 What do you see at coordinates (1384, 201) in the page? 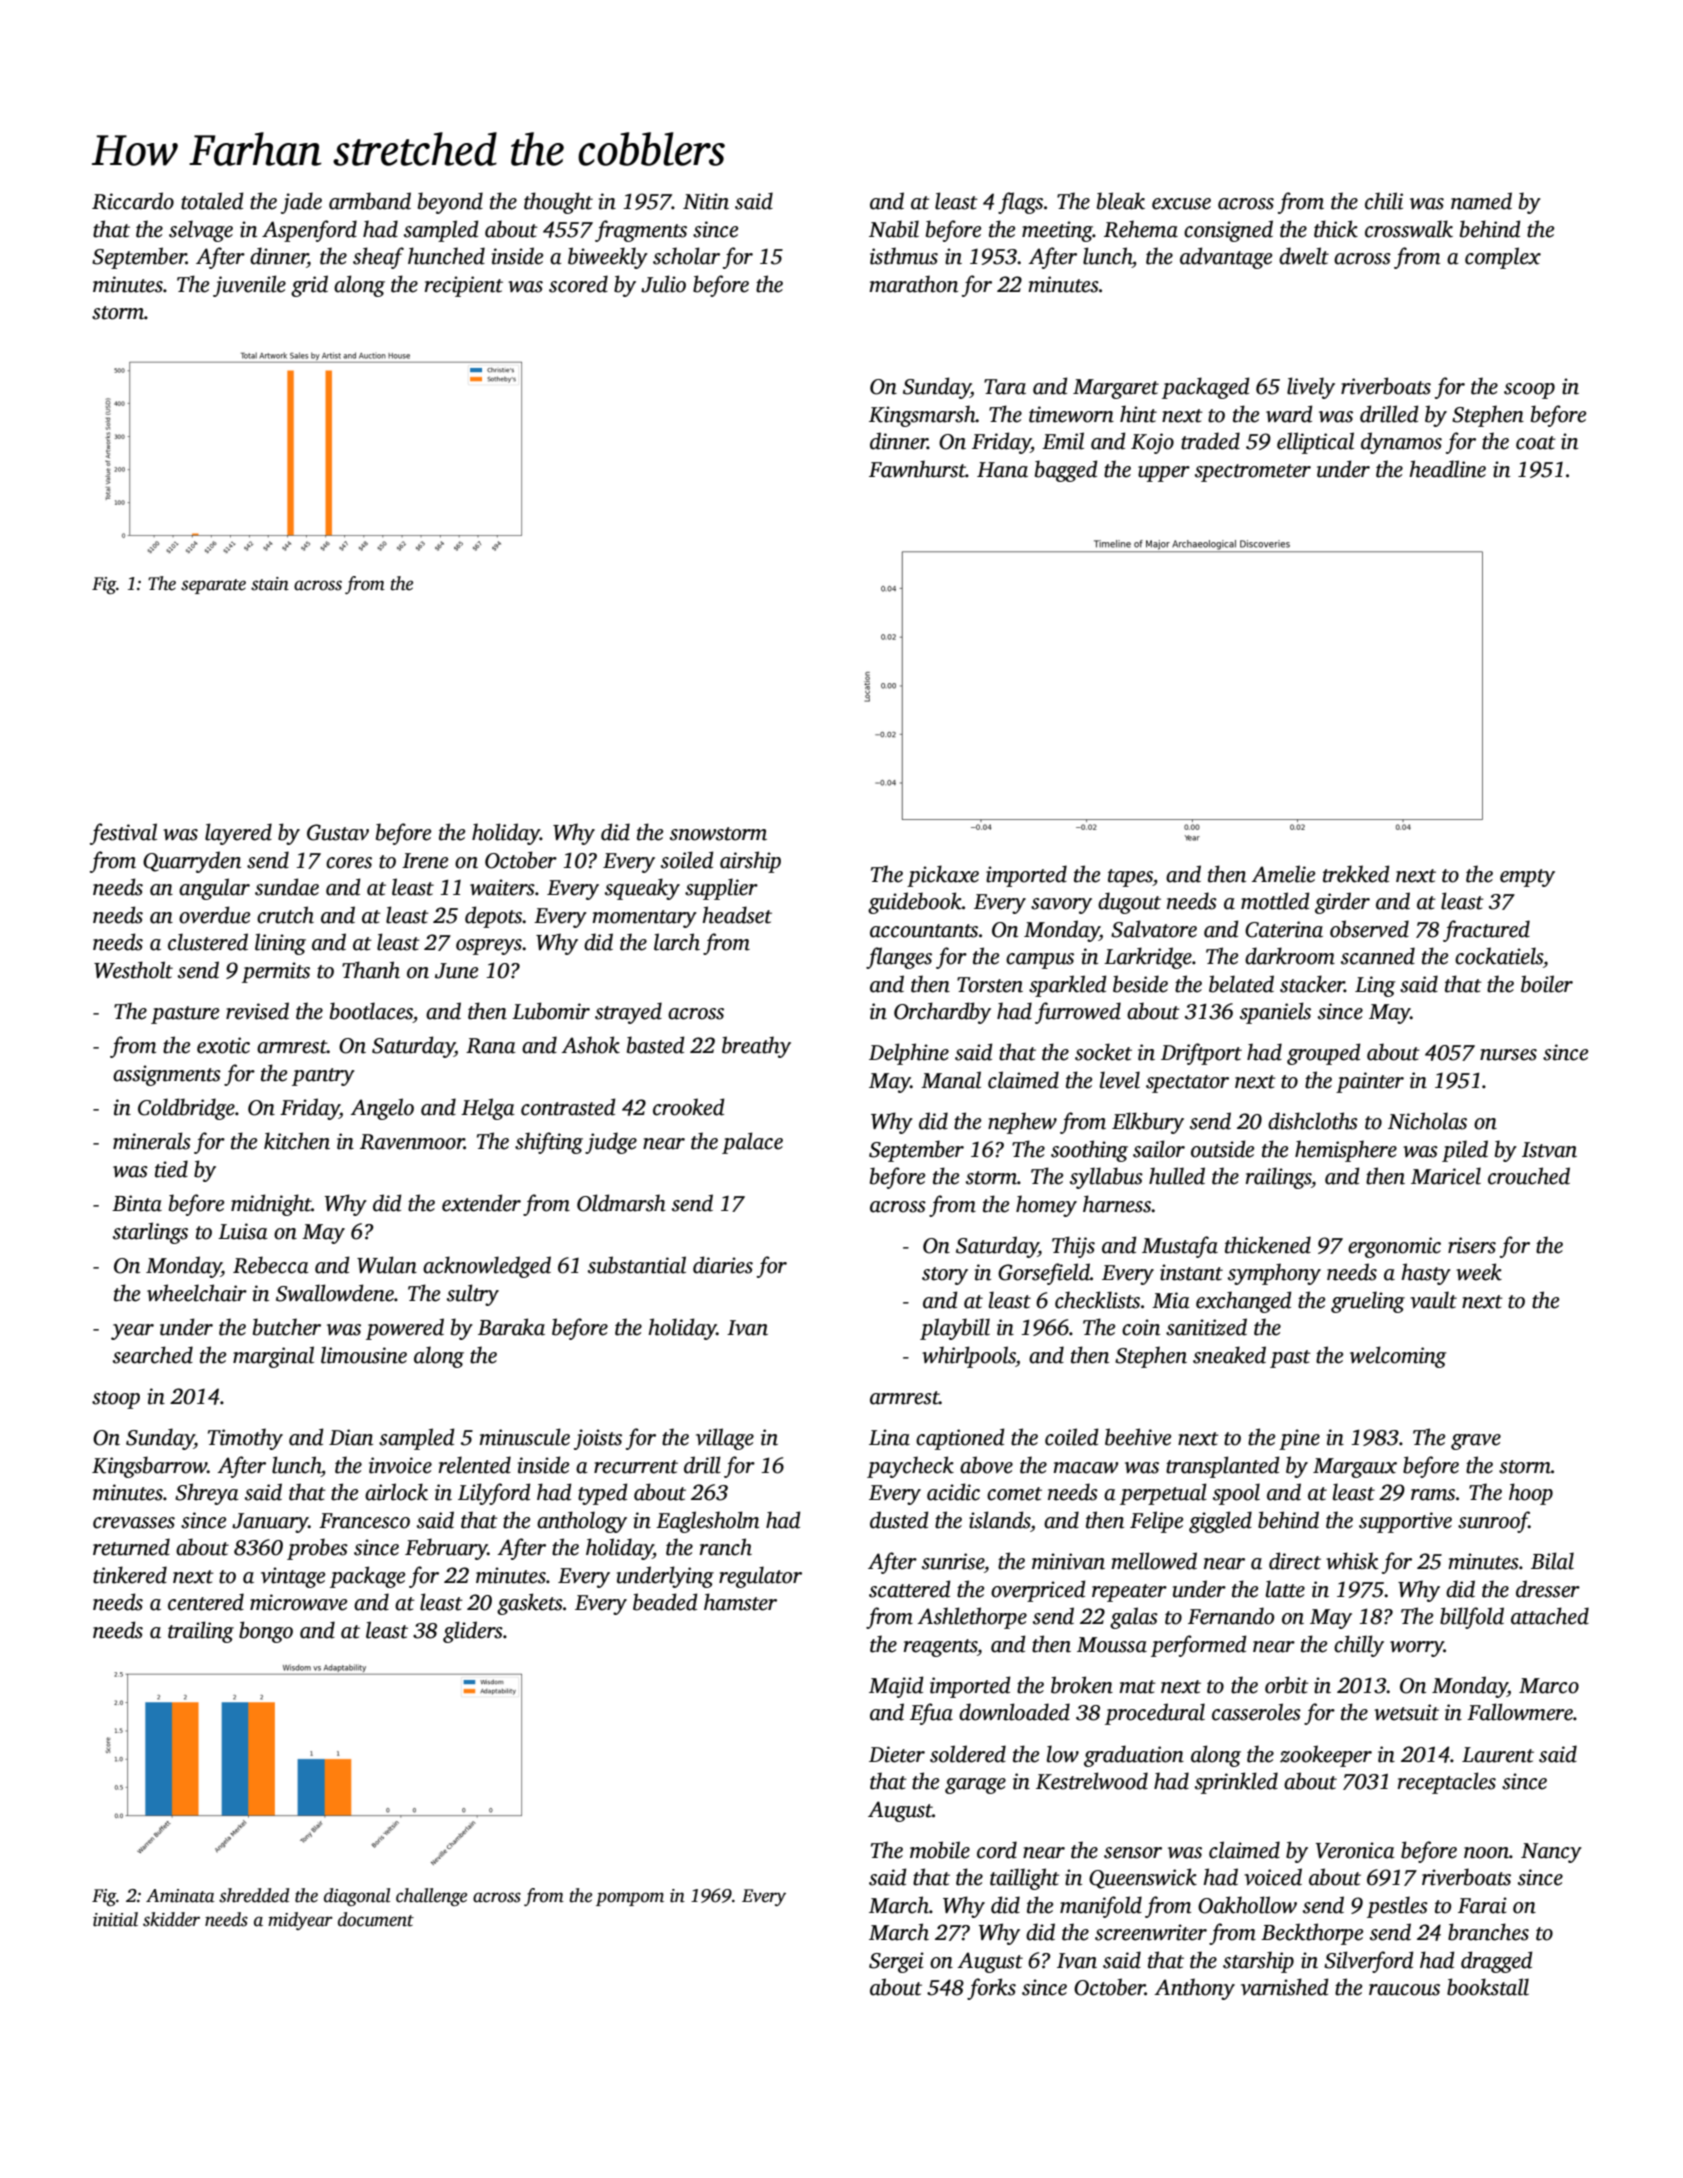
I see `chili` at bounding box center [1384, 201].
